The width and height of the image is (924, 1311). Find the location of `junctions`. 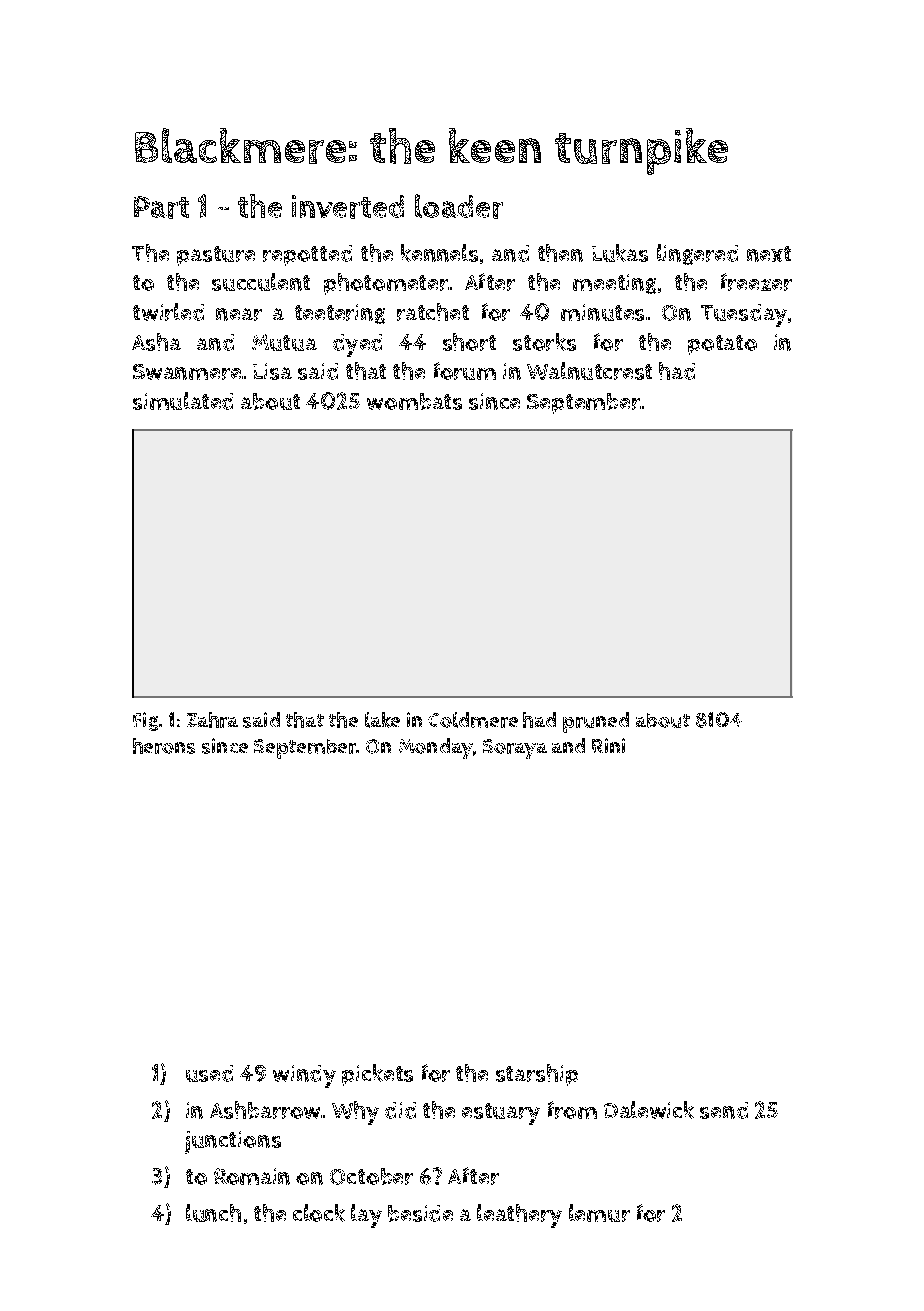

junctions is located at coordinates (233, 1142).
